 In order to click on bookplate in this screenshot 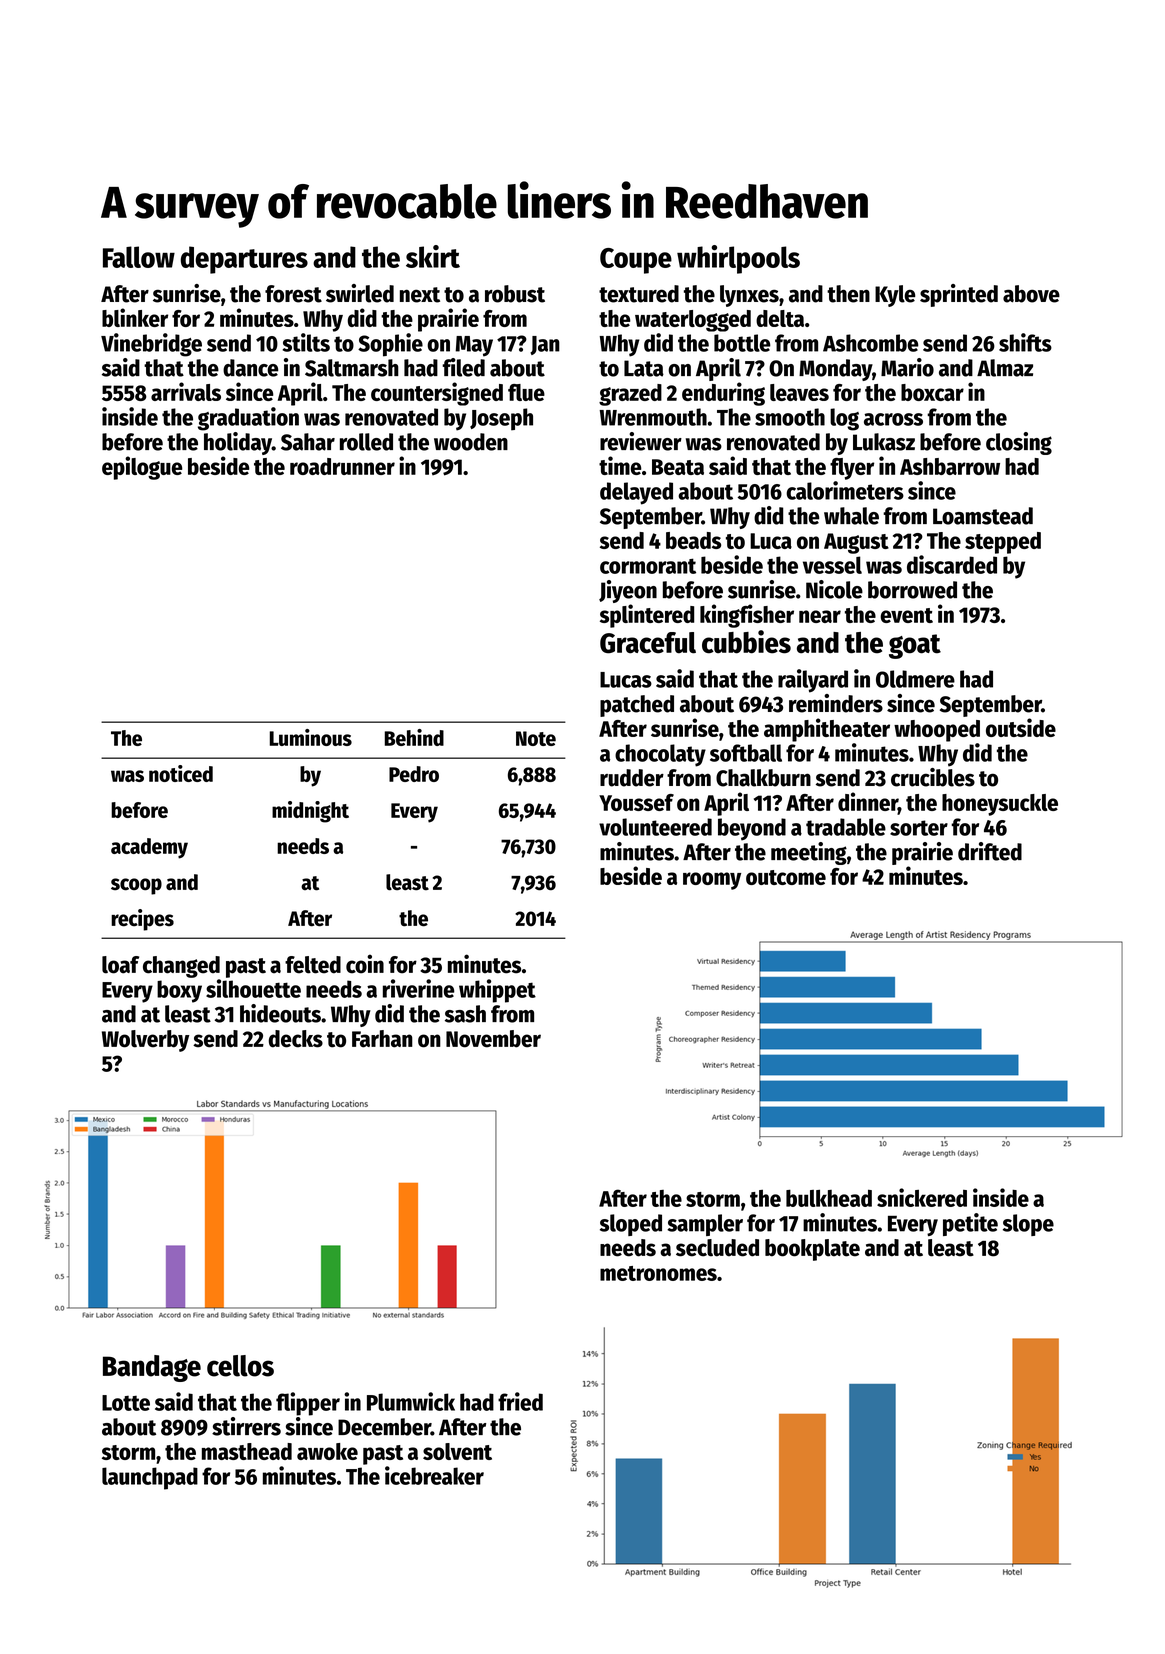, I will do `click(812, 1250)`.
